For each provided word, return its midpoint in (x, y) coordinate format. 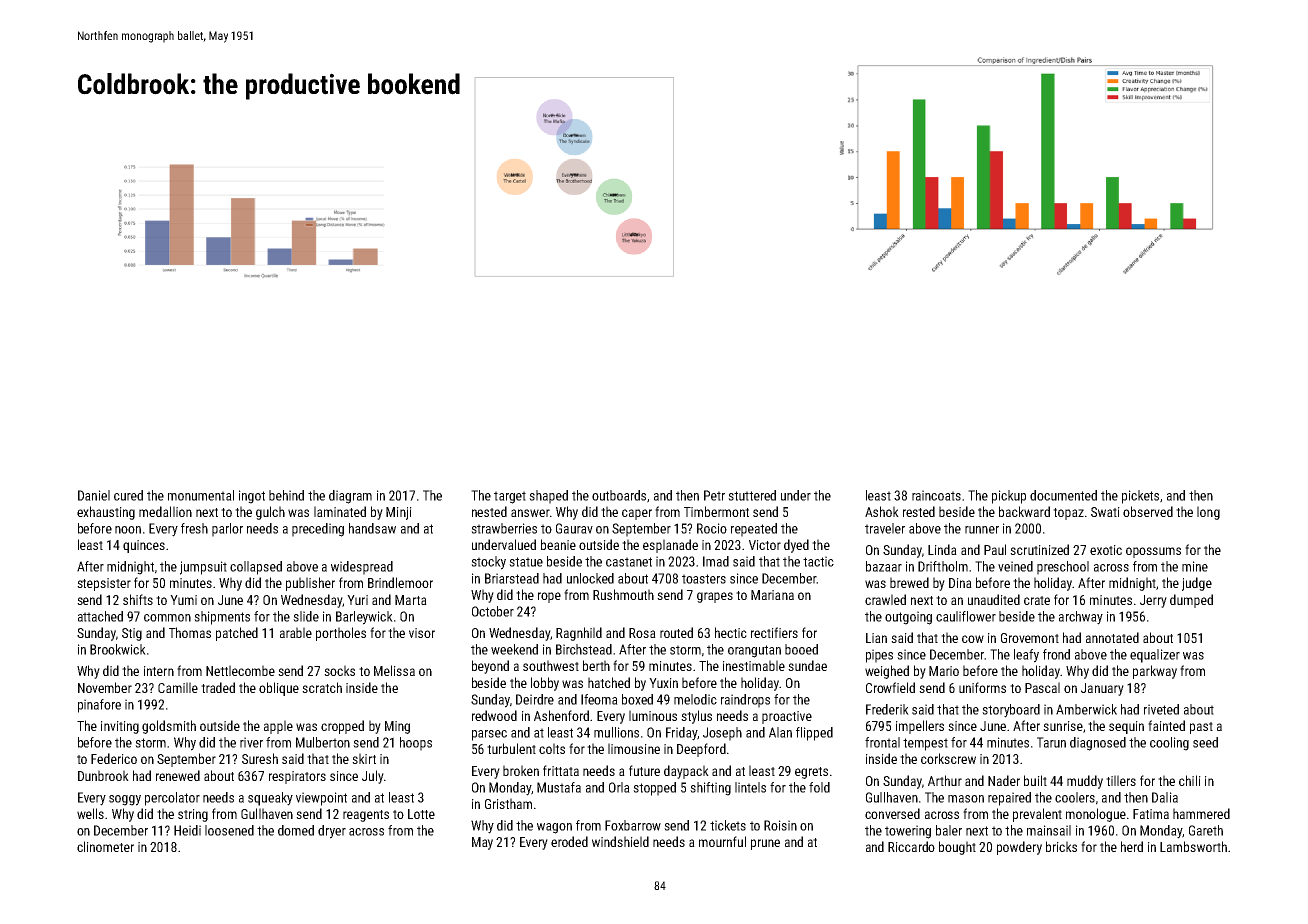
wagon (554, 828)
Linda (942, 549)
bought (957, 848)
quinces (144, 546)
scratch (322, 687)
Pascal (1042, 687)
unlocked (590, 578)
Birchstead (584, 649)
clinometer (105, 846)
